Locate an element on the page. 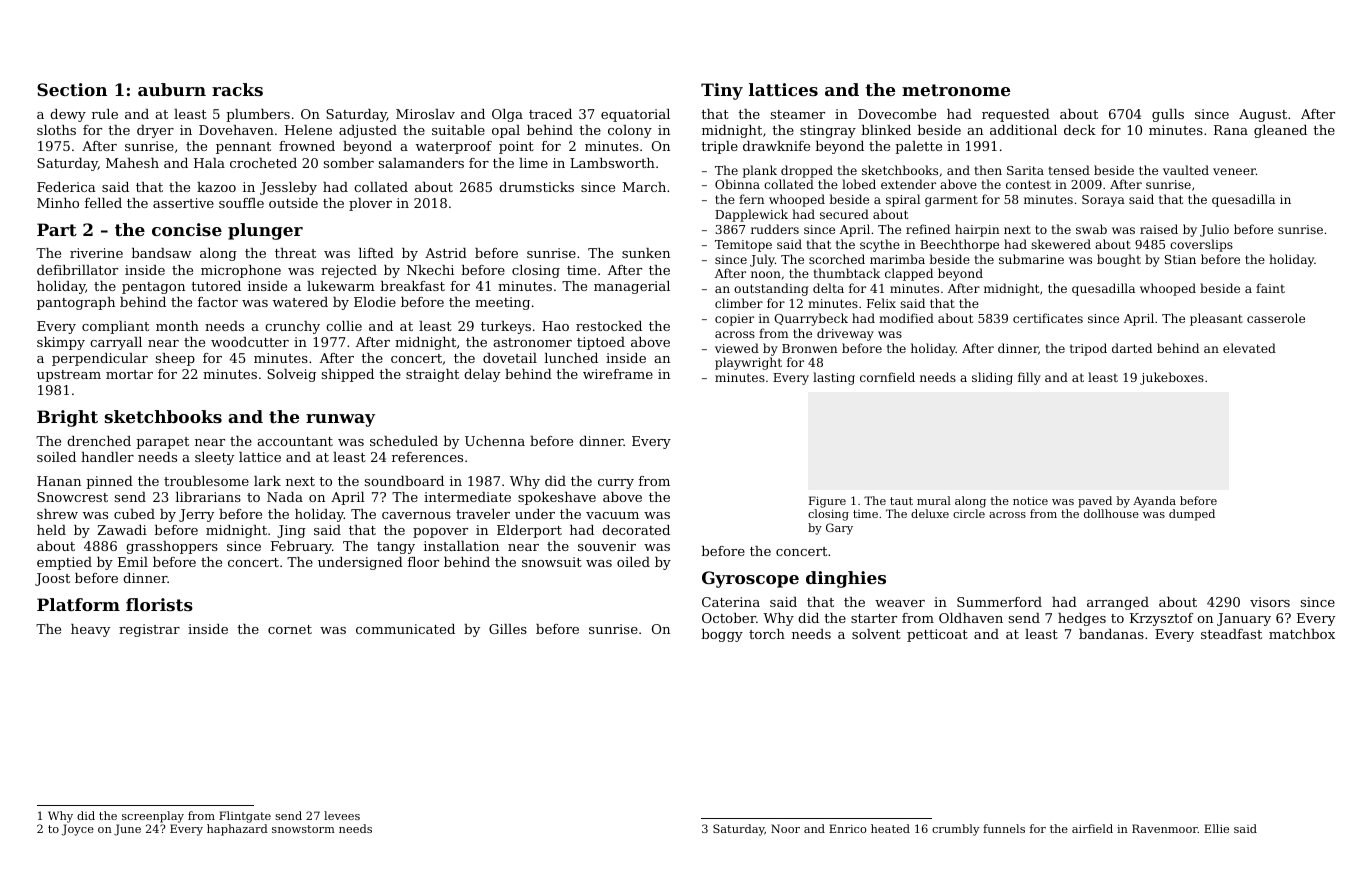  Figure is located at coordinates (827, 502).
